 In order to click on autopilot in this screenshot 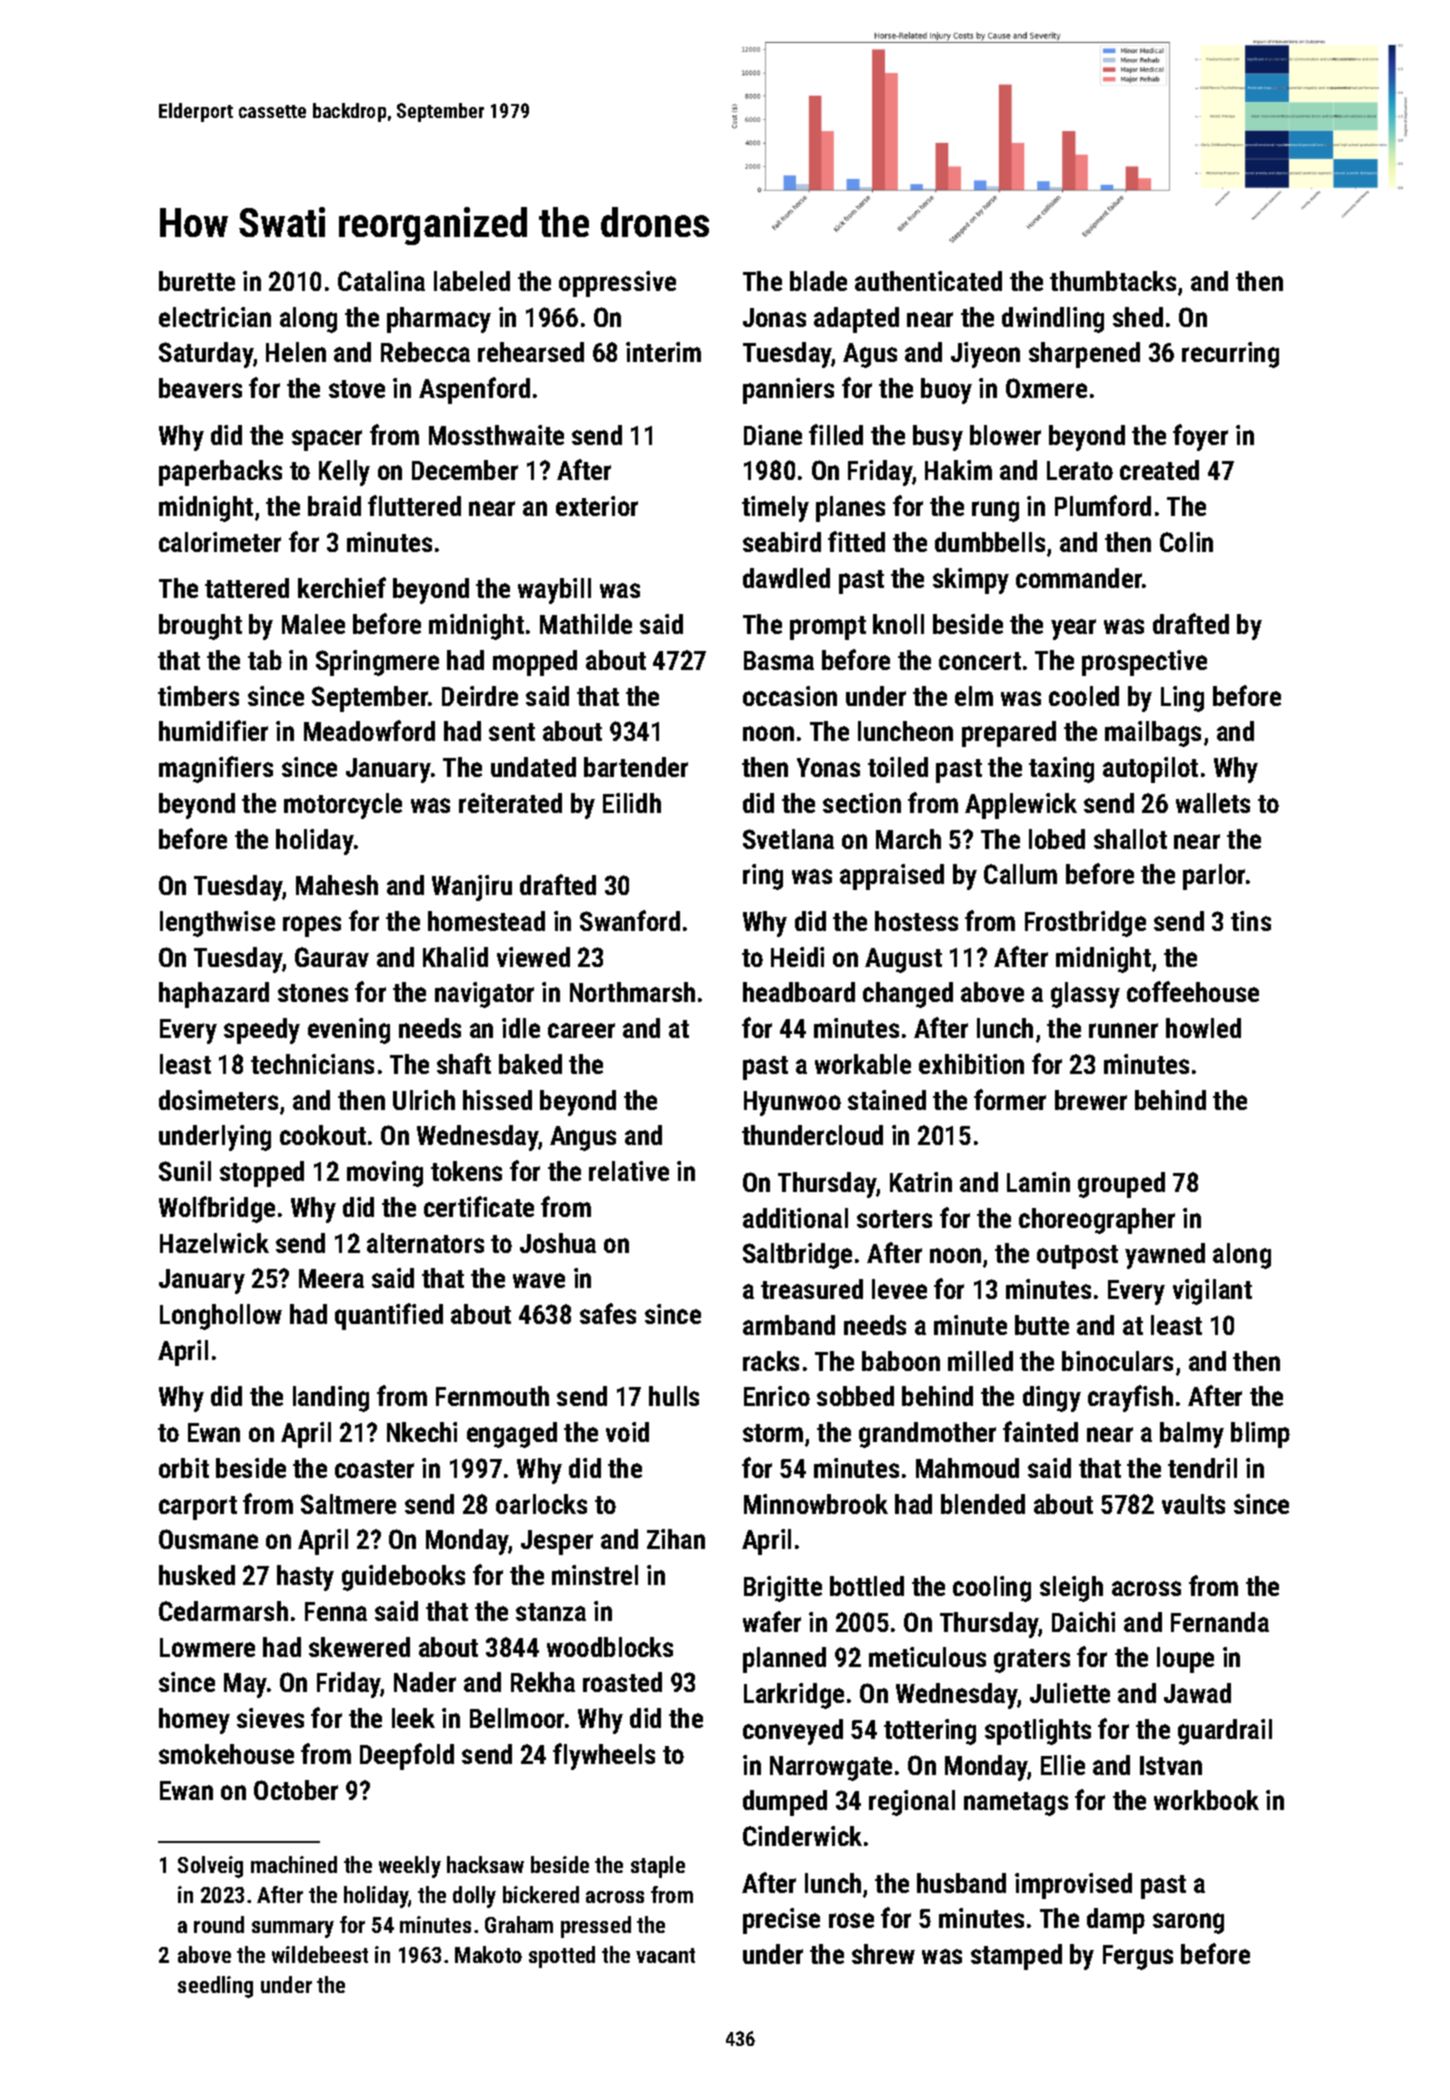, I will do `click(1150, 770)`.
